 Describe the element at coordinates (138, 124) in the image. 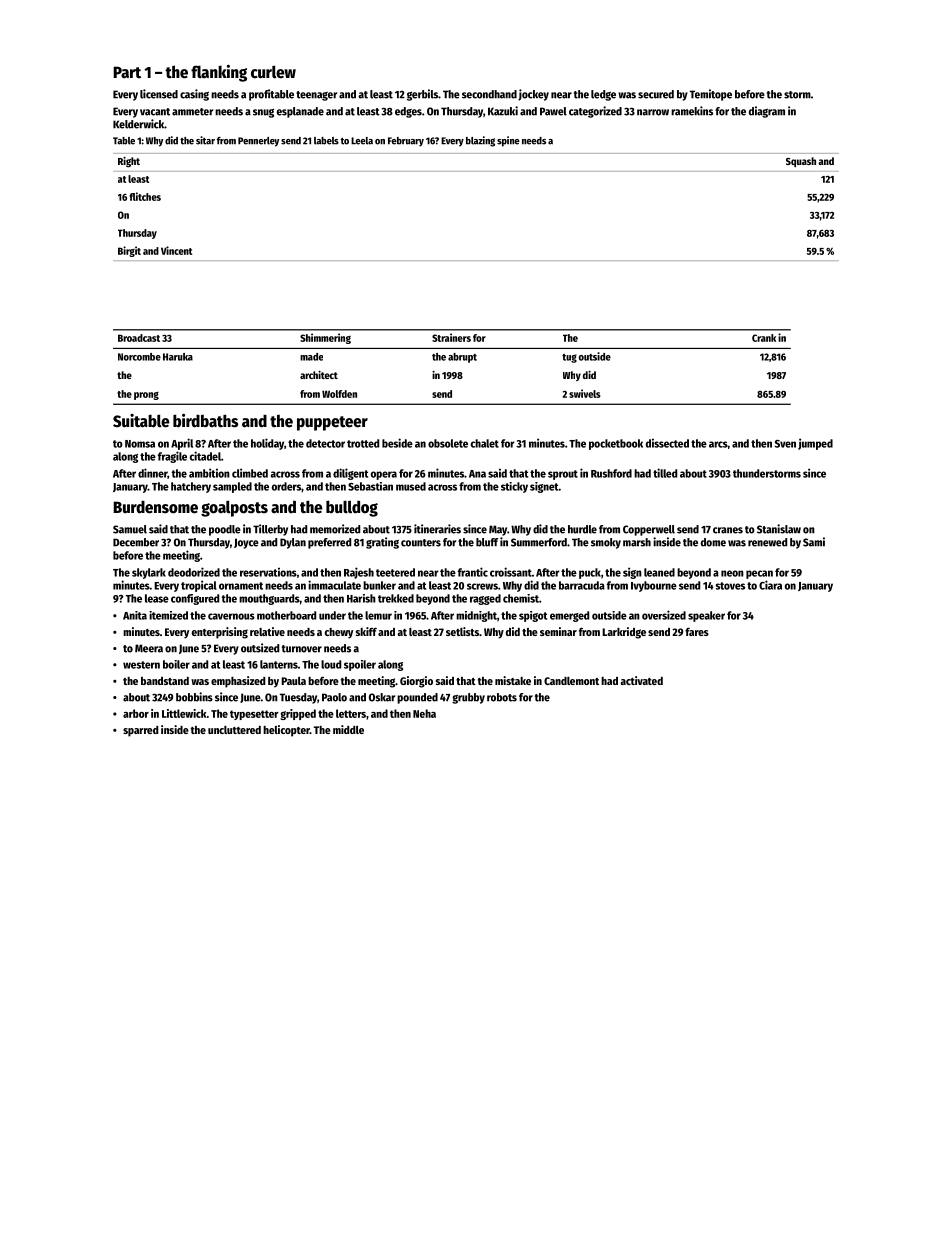

I see `Kelderwick` at that location.
